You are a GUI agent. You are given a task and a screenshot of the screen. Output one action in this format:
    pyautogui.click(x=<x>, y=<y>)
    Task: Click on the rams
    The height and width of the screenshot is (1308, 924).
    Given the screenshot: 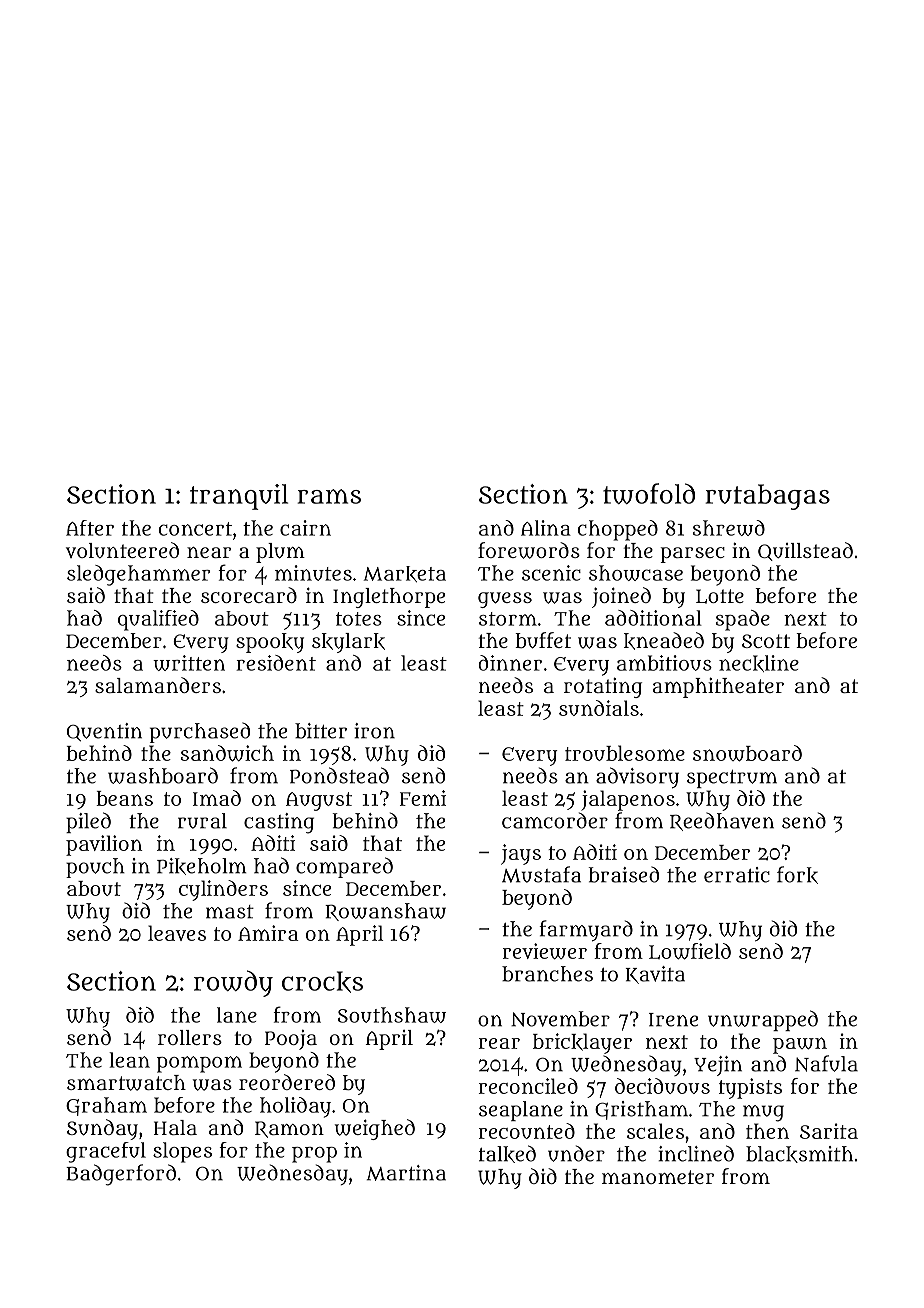 What is the action you would take?
    pyautogui.click(x=329, y=496)
